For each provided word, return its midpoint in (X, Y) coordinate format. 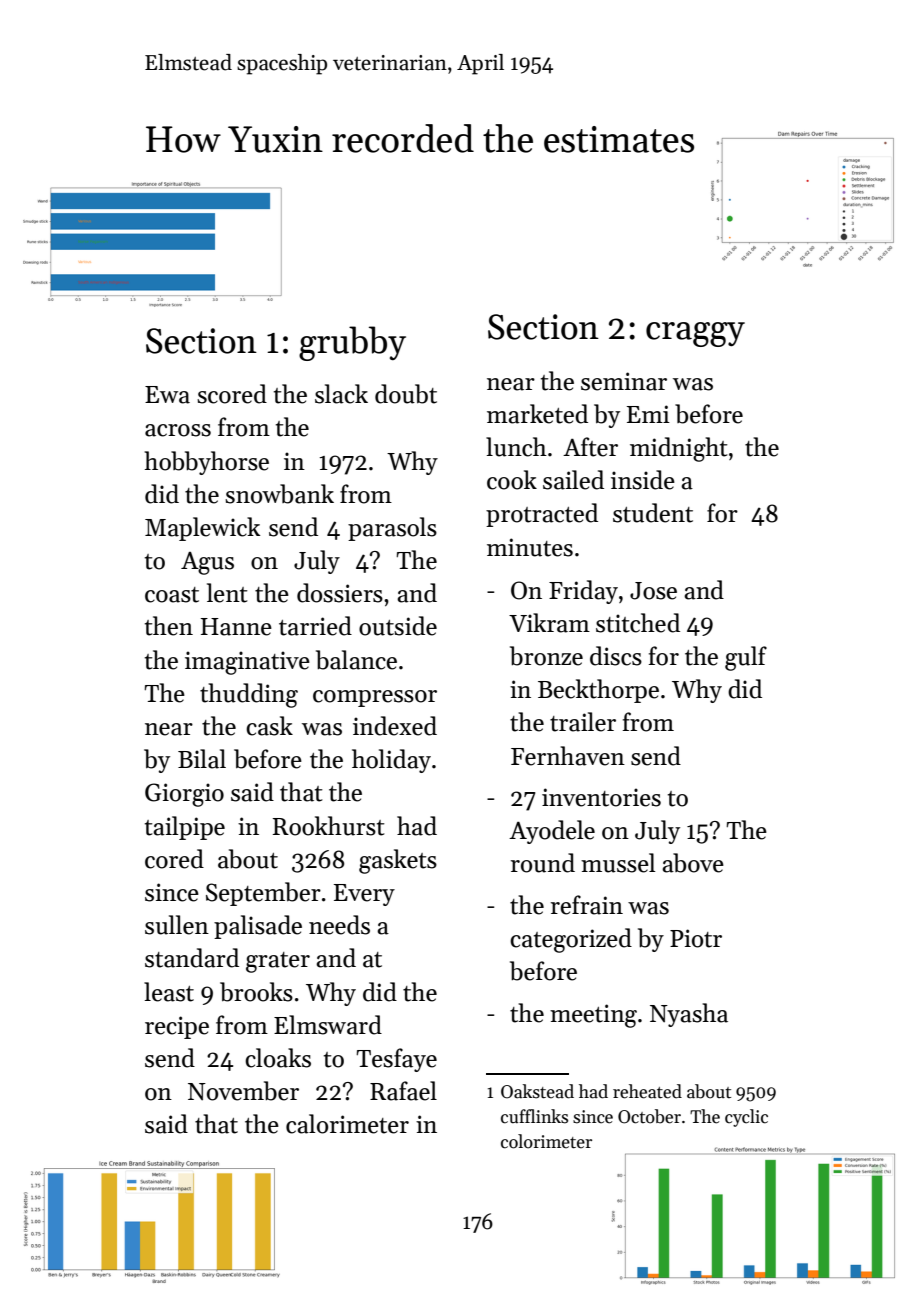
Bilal (202, 759)
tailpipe (185, 828)
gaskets (398, 861)
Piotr (696, 938)
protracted (542, 515)
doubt (406, 394)
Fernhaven (568, 756)
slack (341, 394)
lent (227, 593)
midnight (679, 449)
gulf (746, 658)
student (653, 513)
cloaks (278, 1058)
